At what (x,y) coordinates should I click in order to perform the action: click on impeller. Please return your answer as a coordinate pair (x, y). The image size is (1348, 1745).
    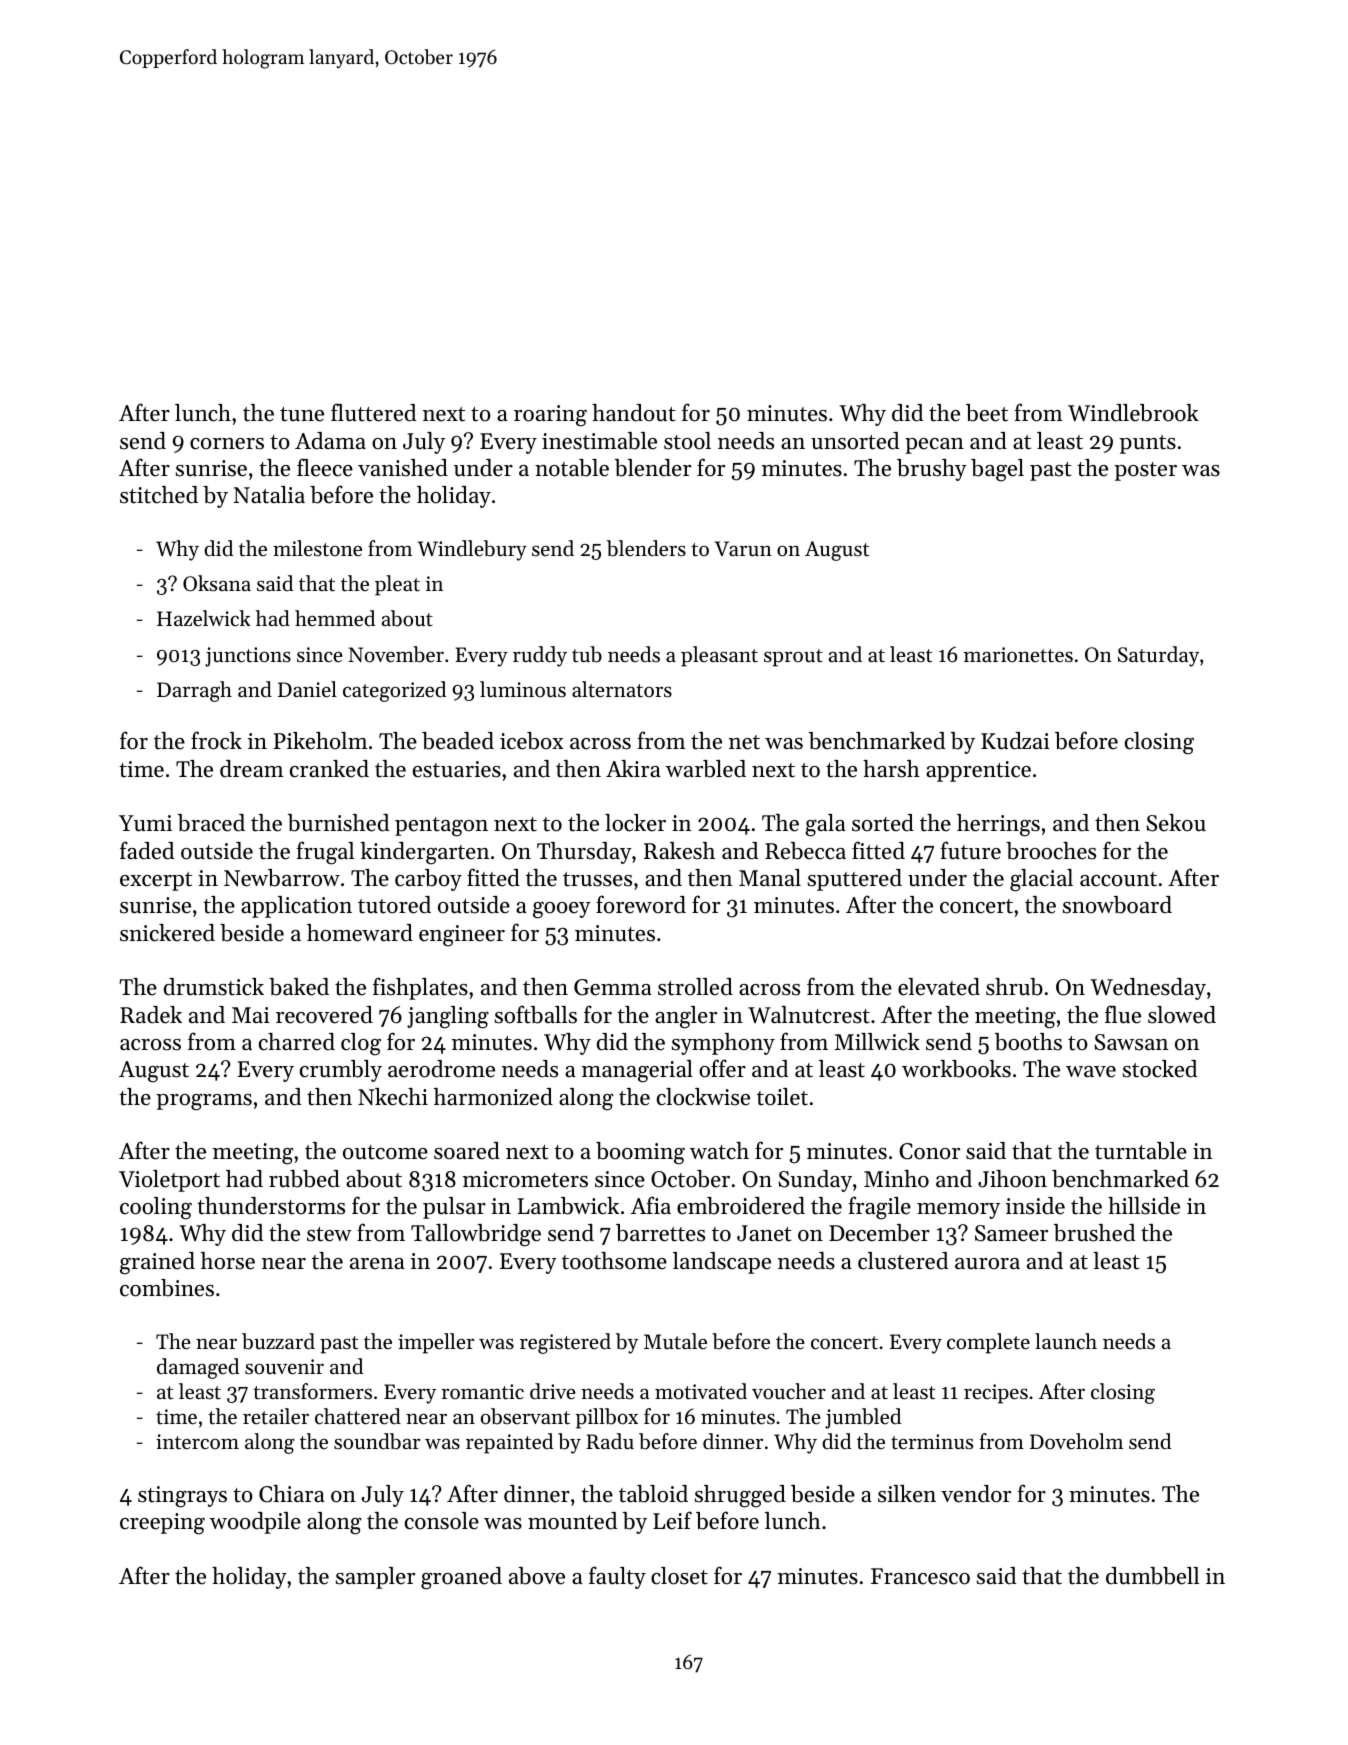
    Looking at the image, I should click on (436, 1343).
